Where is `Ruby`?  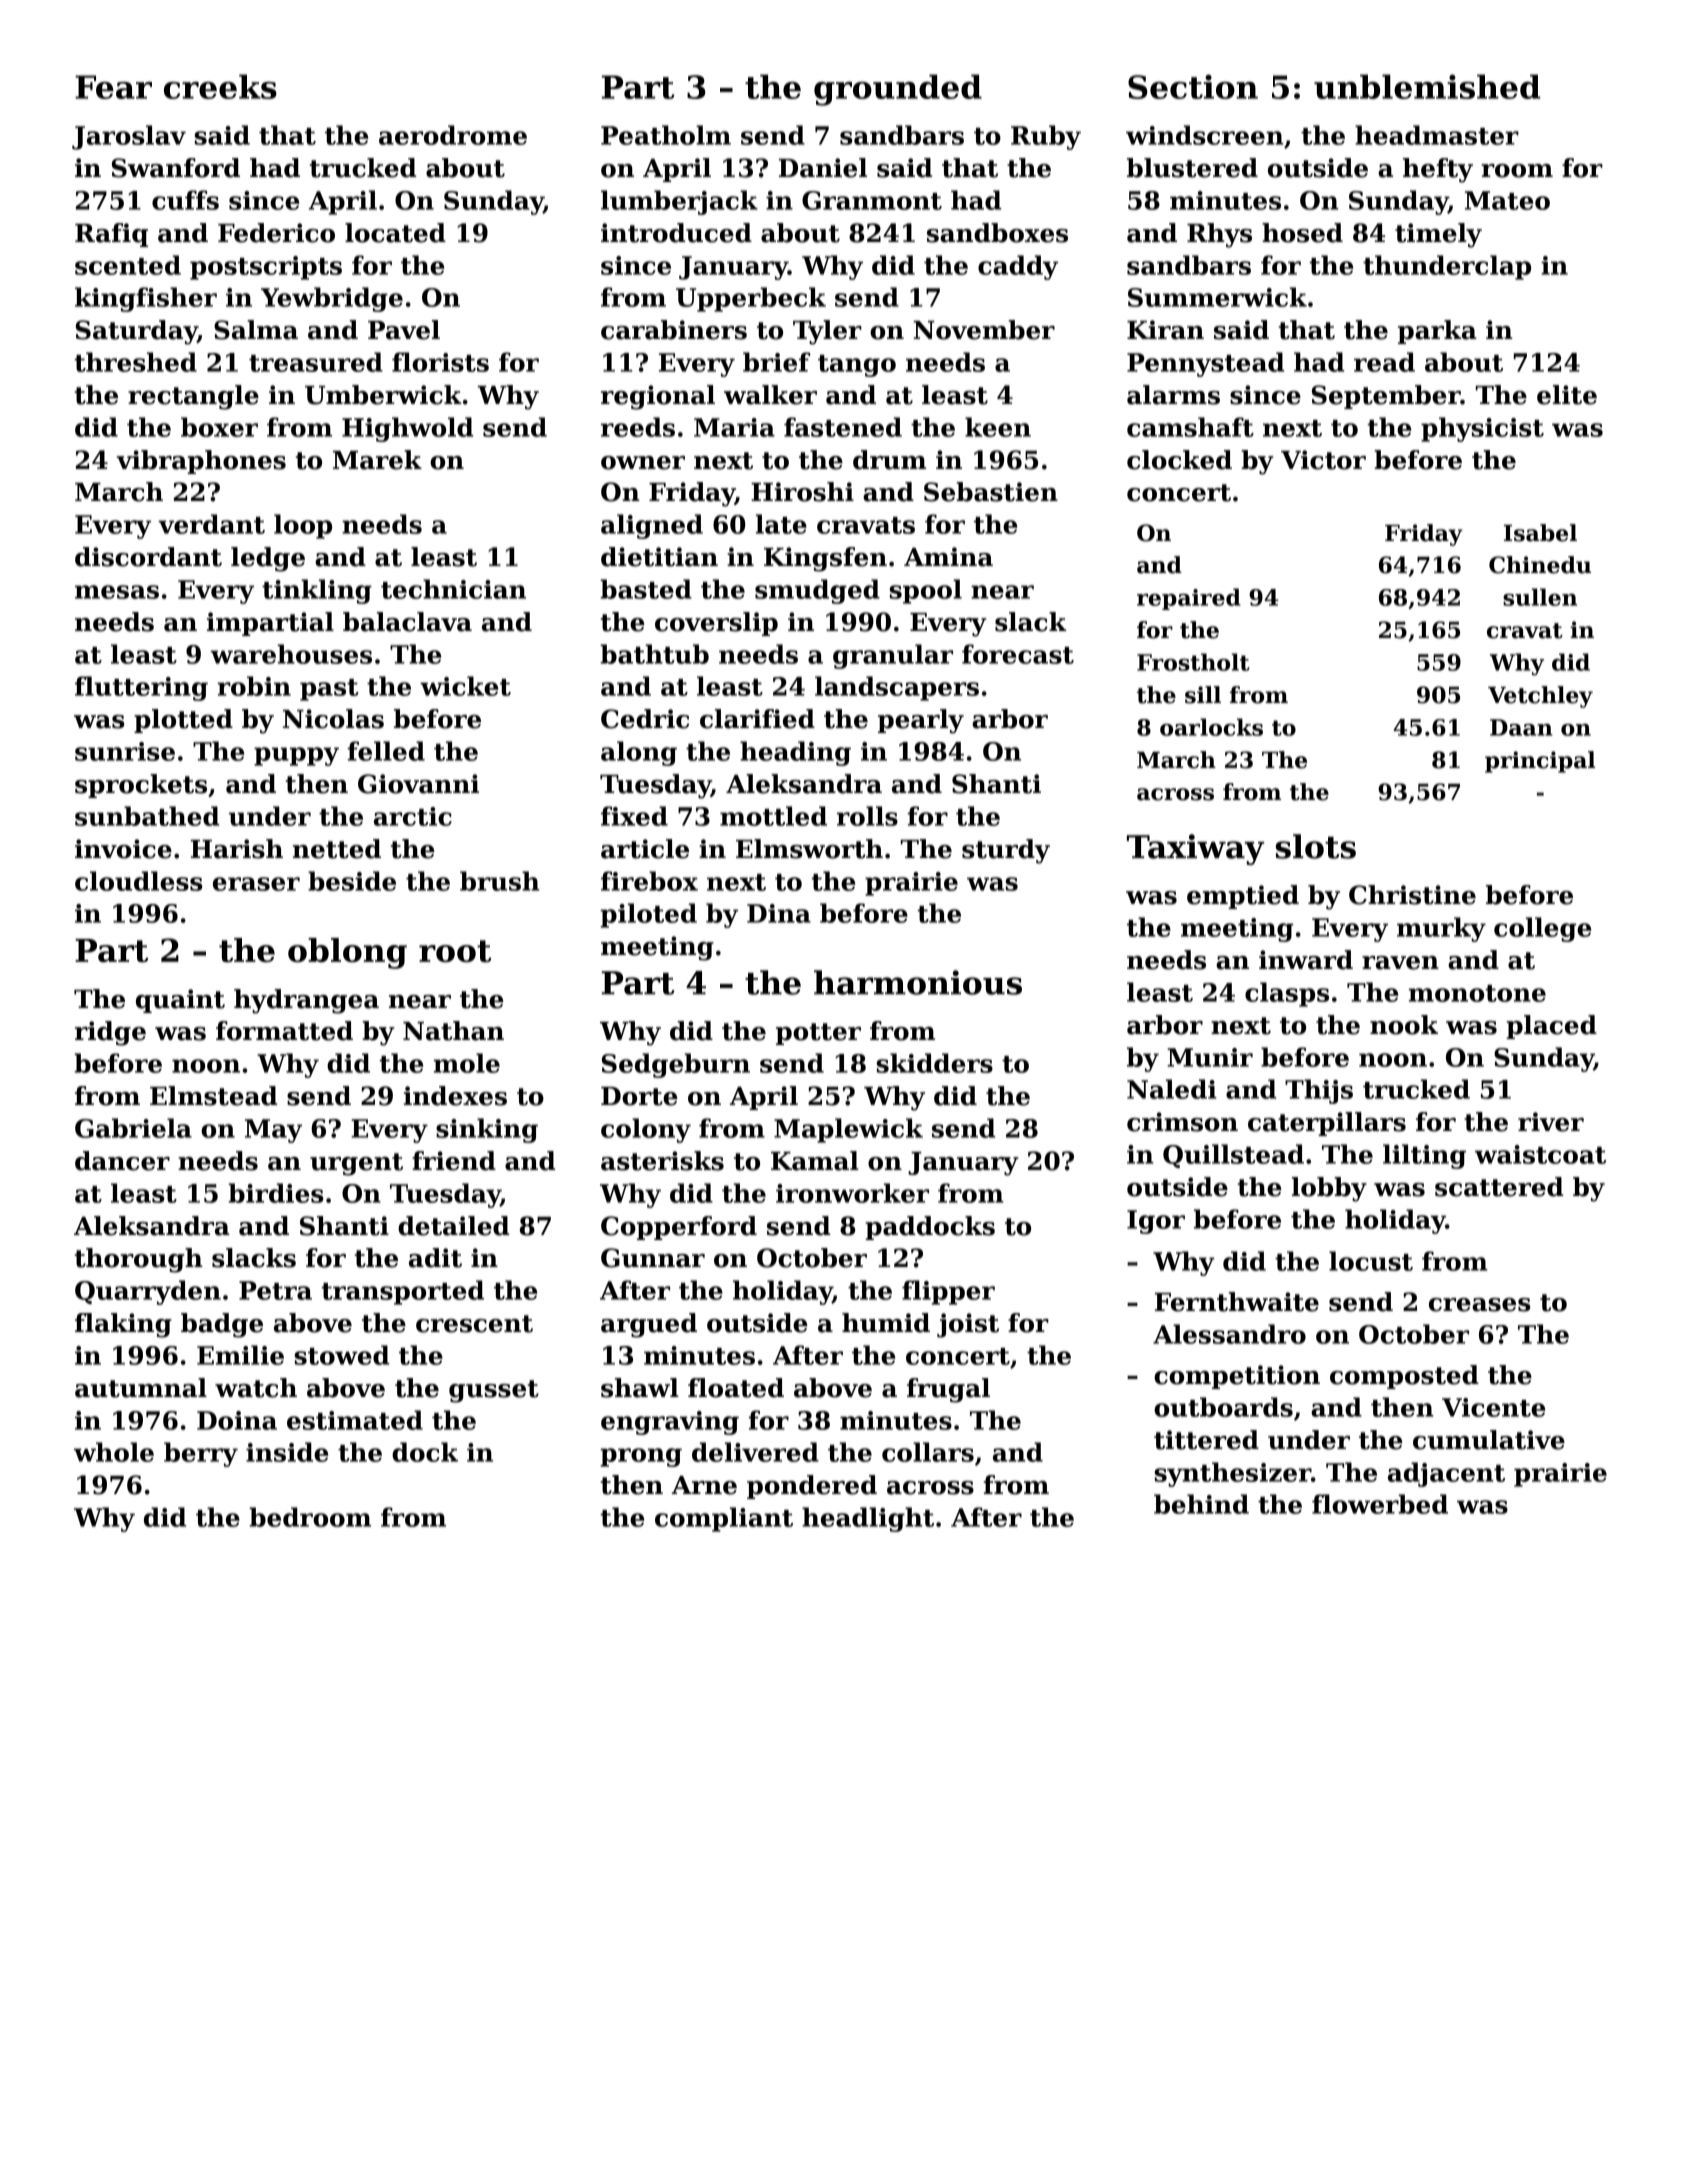
Ruby is located at coordinates (1046, 137).
